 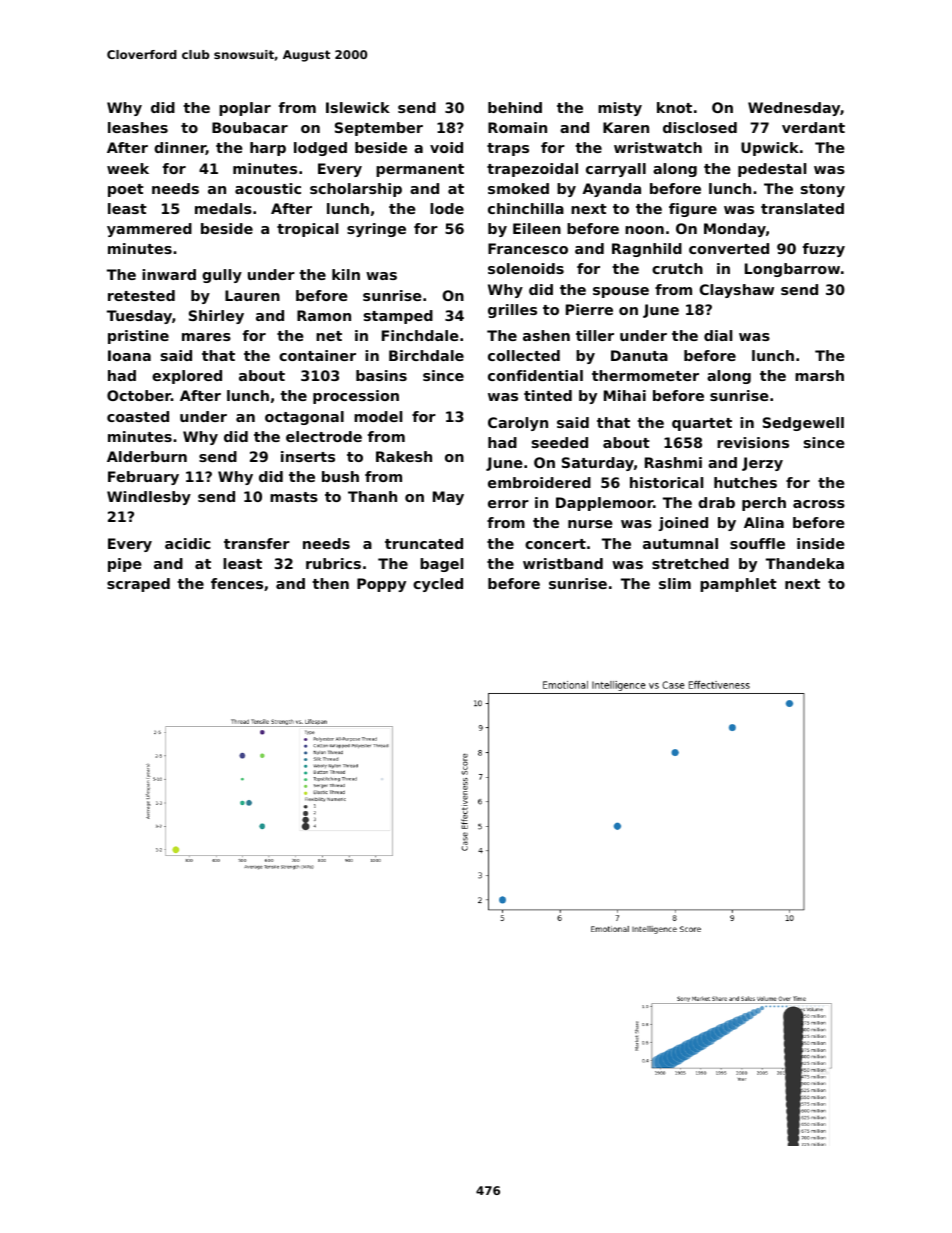 I want to click on dinner, so click(x=180, y=148).
